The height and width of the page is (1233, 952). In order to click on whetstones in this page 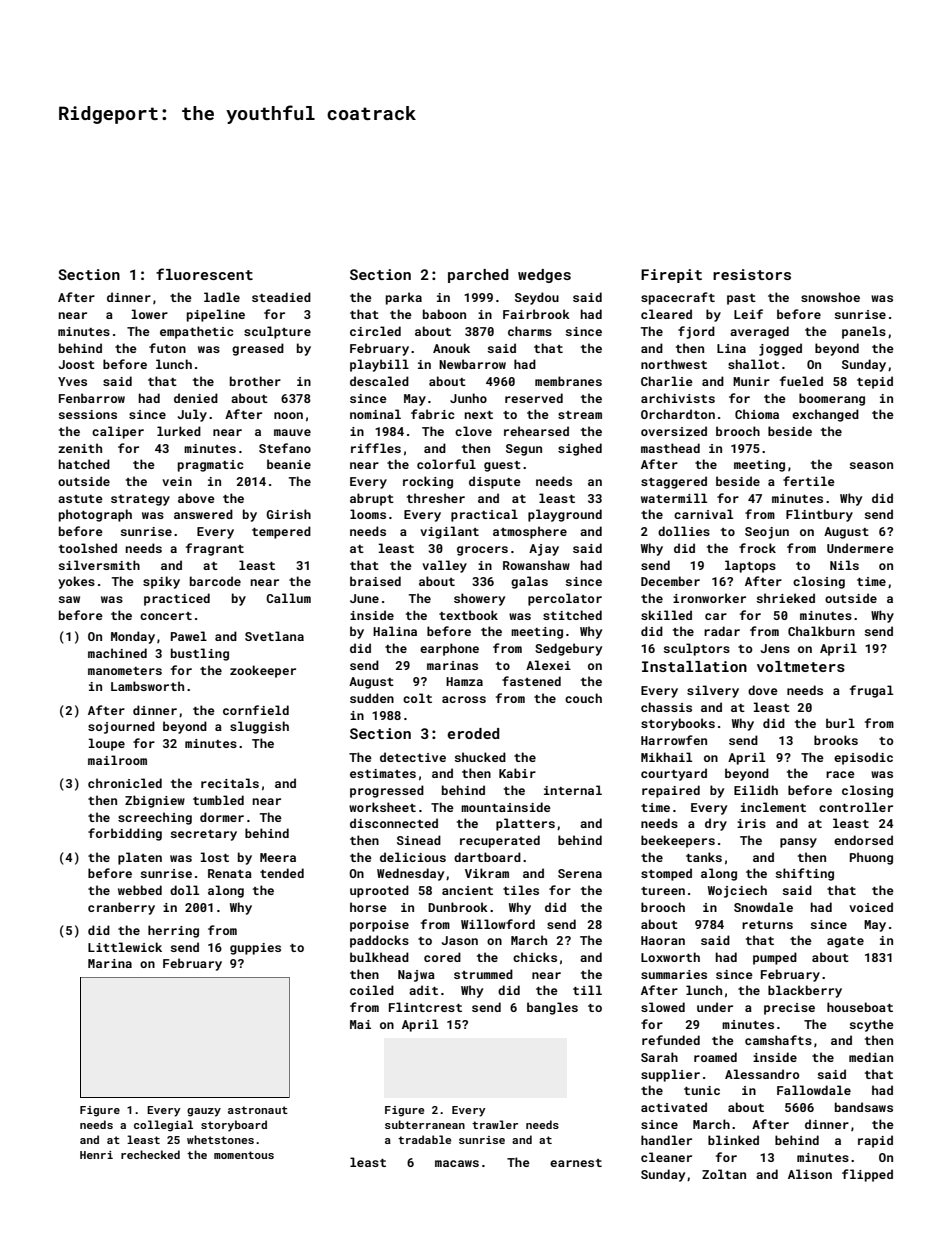, I will do `click(220, 1139)`.
